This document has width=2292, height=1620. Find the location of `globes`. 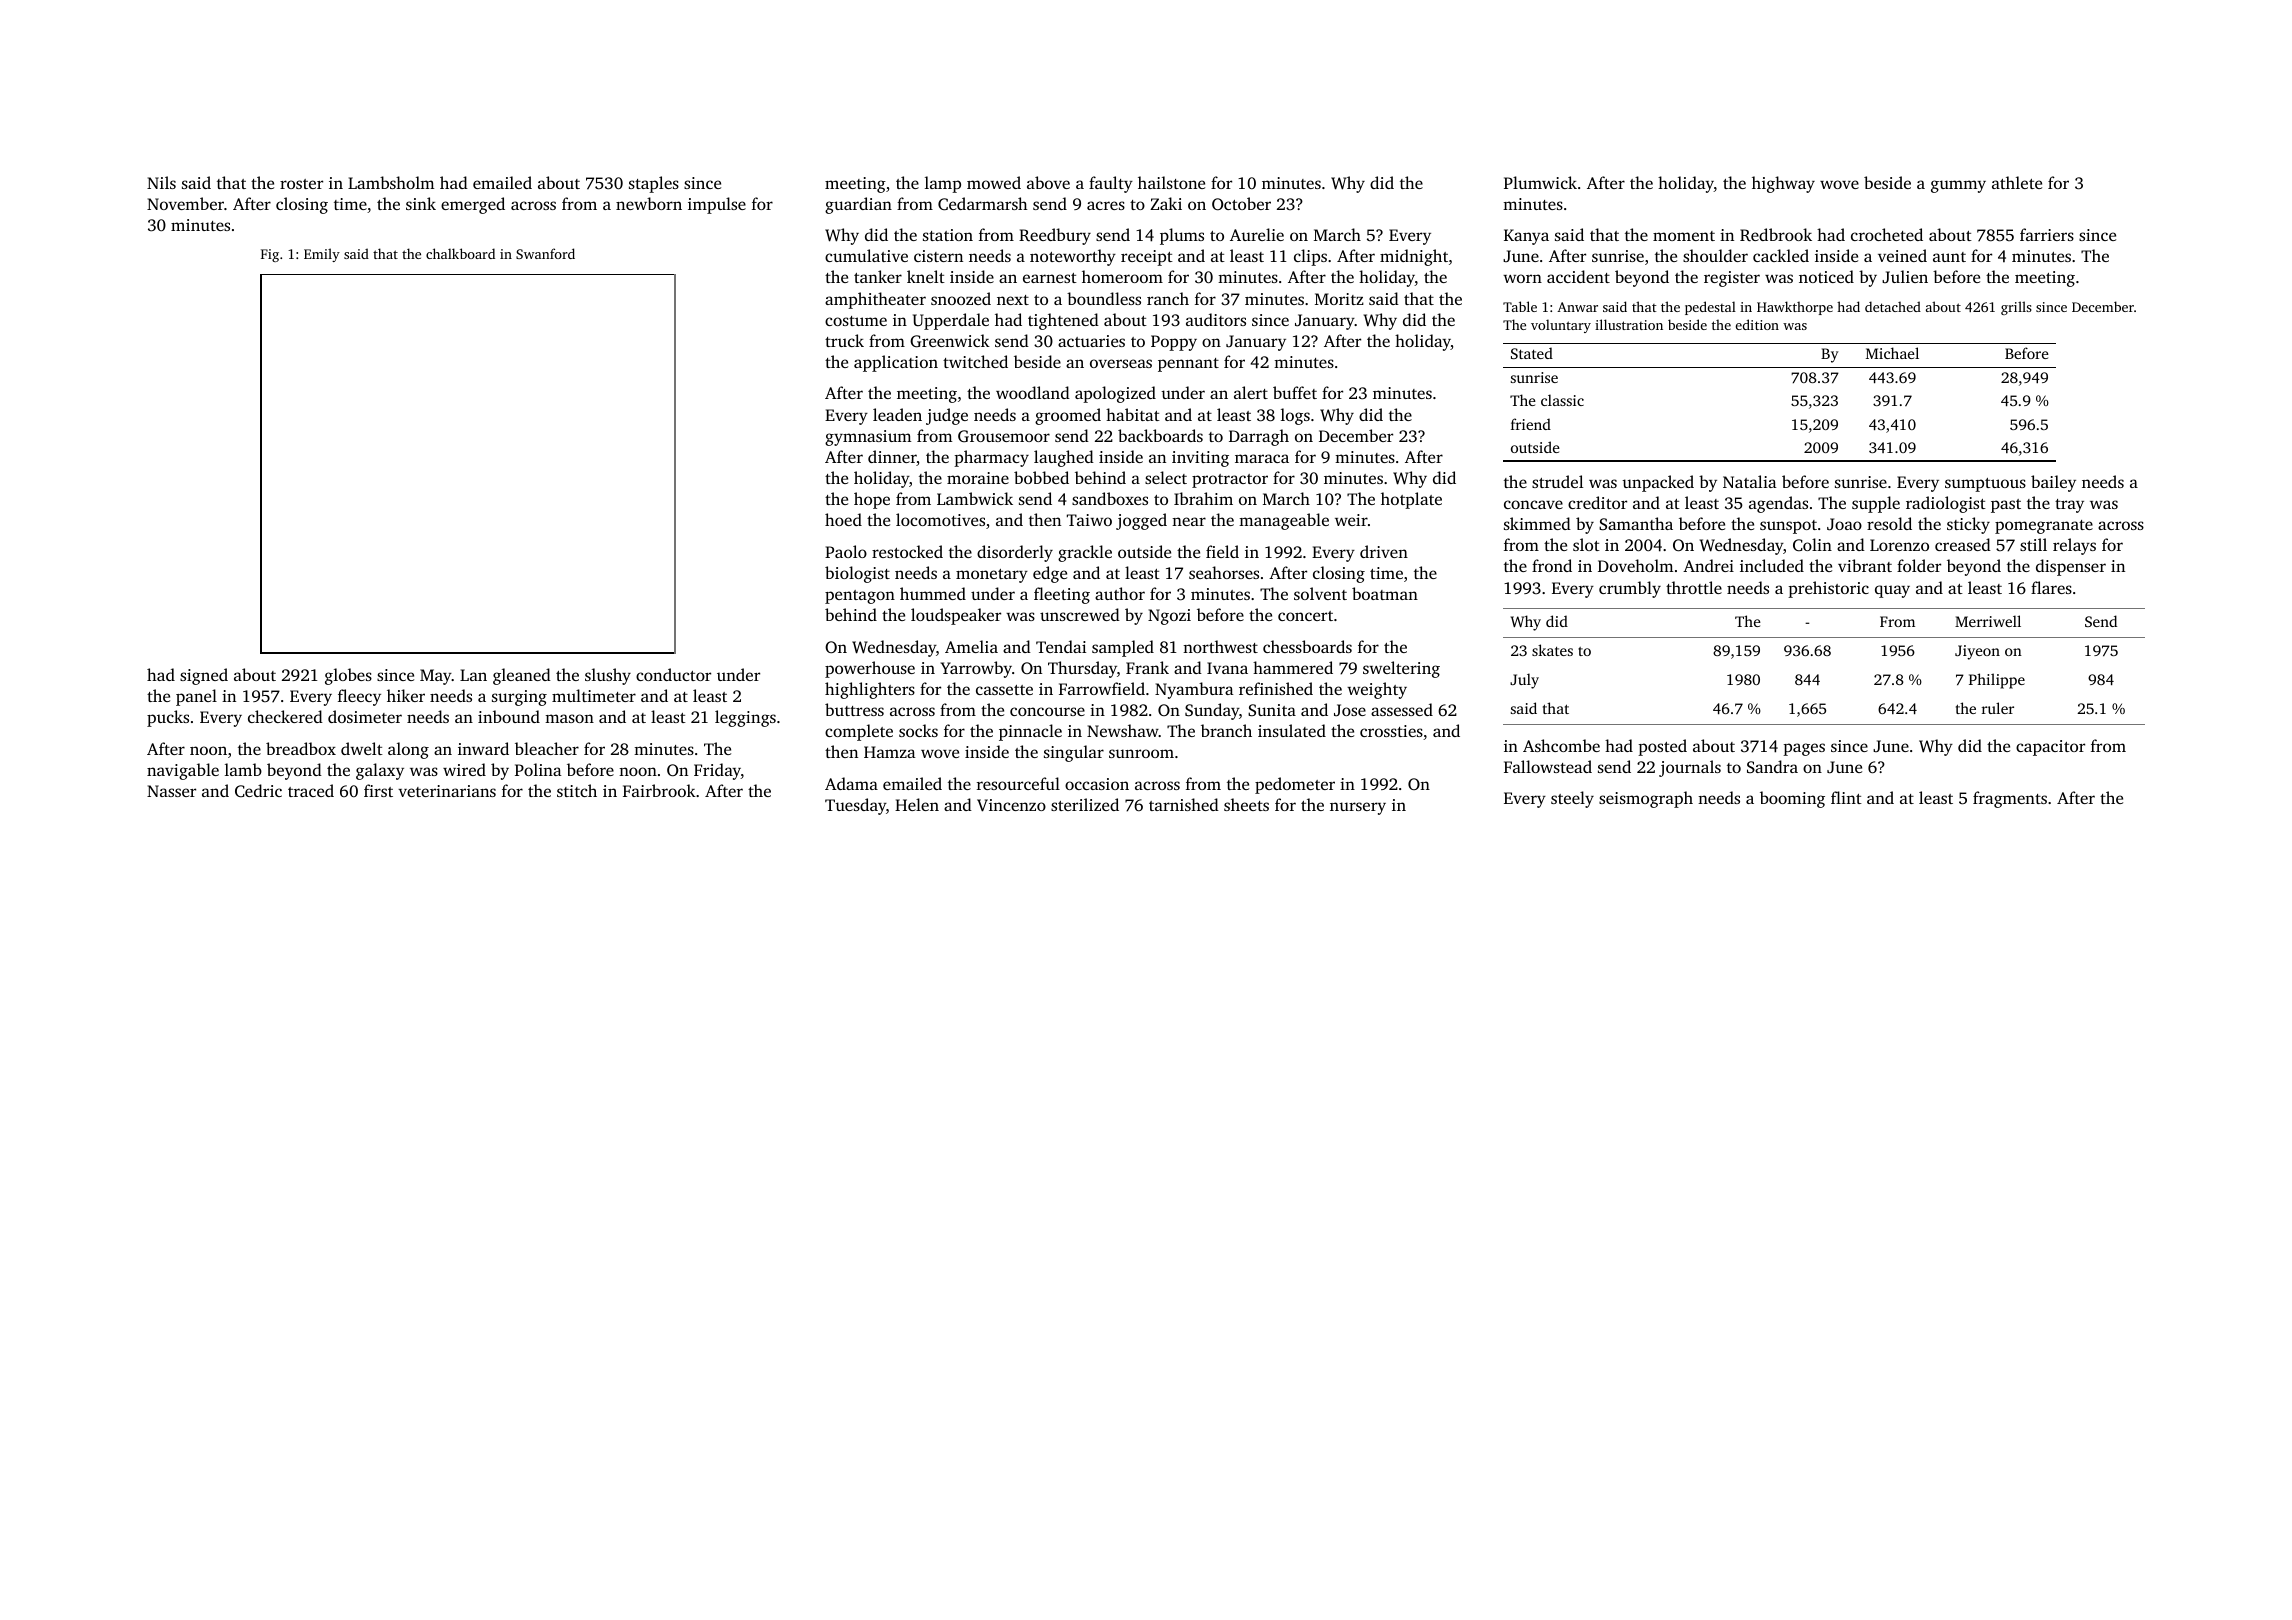

globes is located at coordinates (348, 676).
